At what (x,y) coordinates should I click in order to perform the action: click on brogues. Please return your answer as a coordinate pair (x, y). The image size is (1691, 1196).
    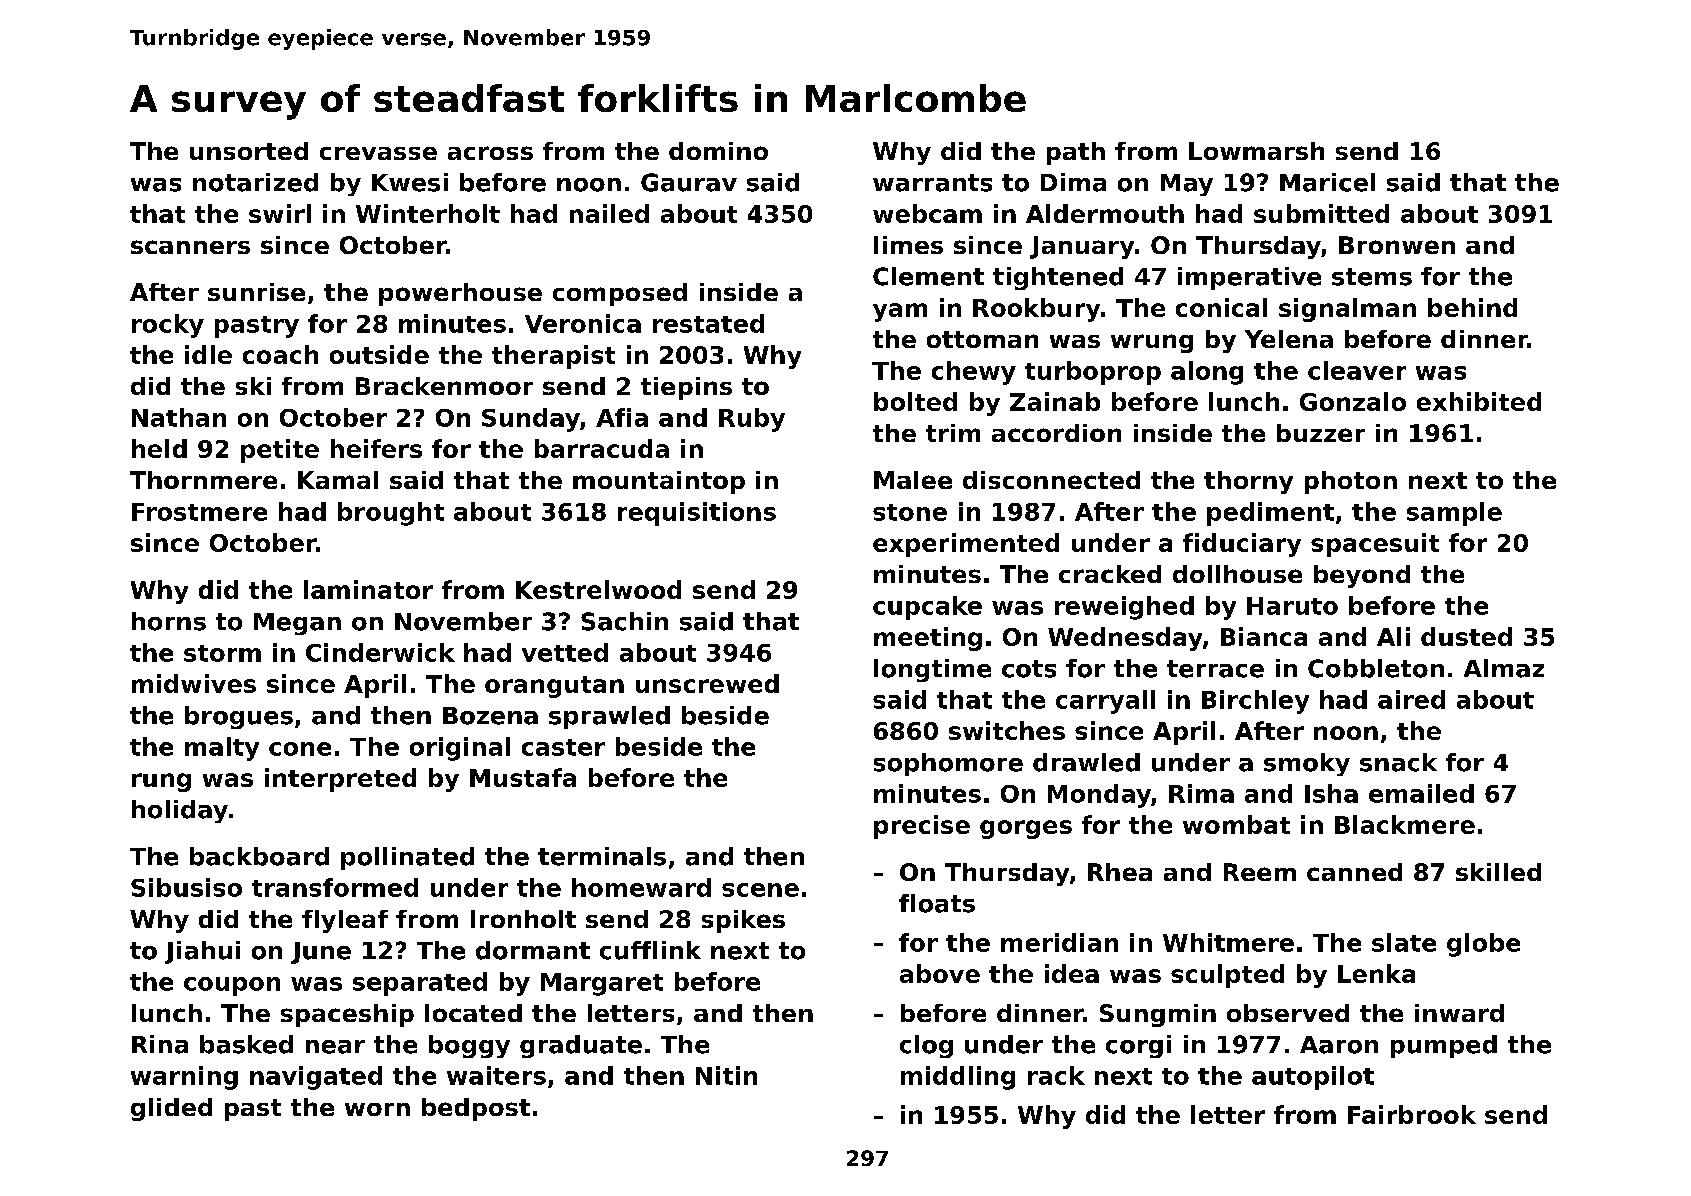
    Looking at the image, I should click on (239, 717).
